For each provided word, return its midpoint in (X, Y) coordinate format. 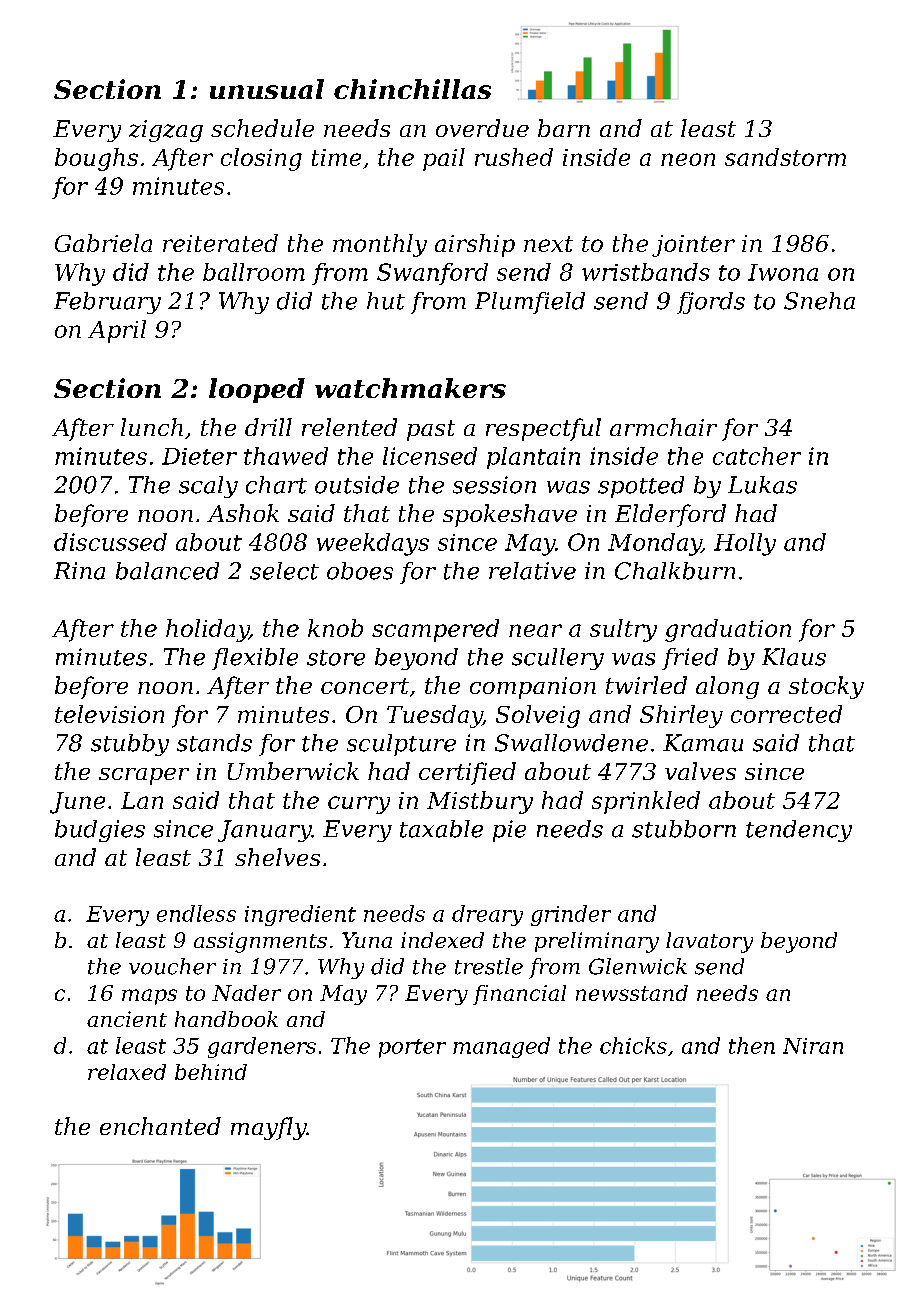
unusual (267, 89)
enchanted (160, 1126)
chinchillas (412, 89)
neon (688, 159)
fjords (711, 303)
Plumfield (530, 303)
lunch (152, 427)
